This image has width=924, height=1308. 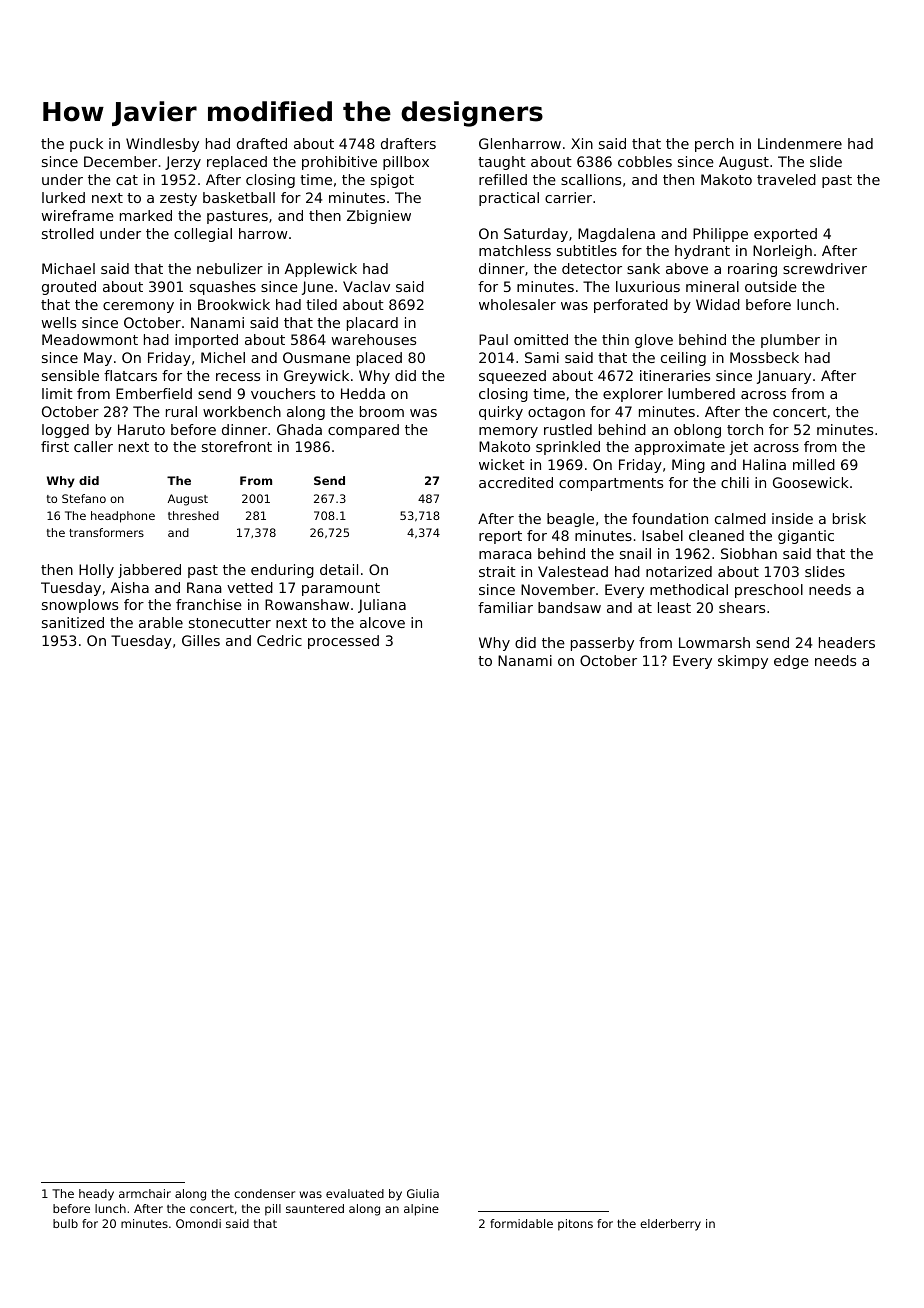 I want to click on elderberry, so click(x=670, y=1225).
